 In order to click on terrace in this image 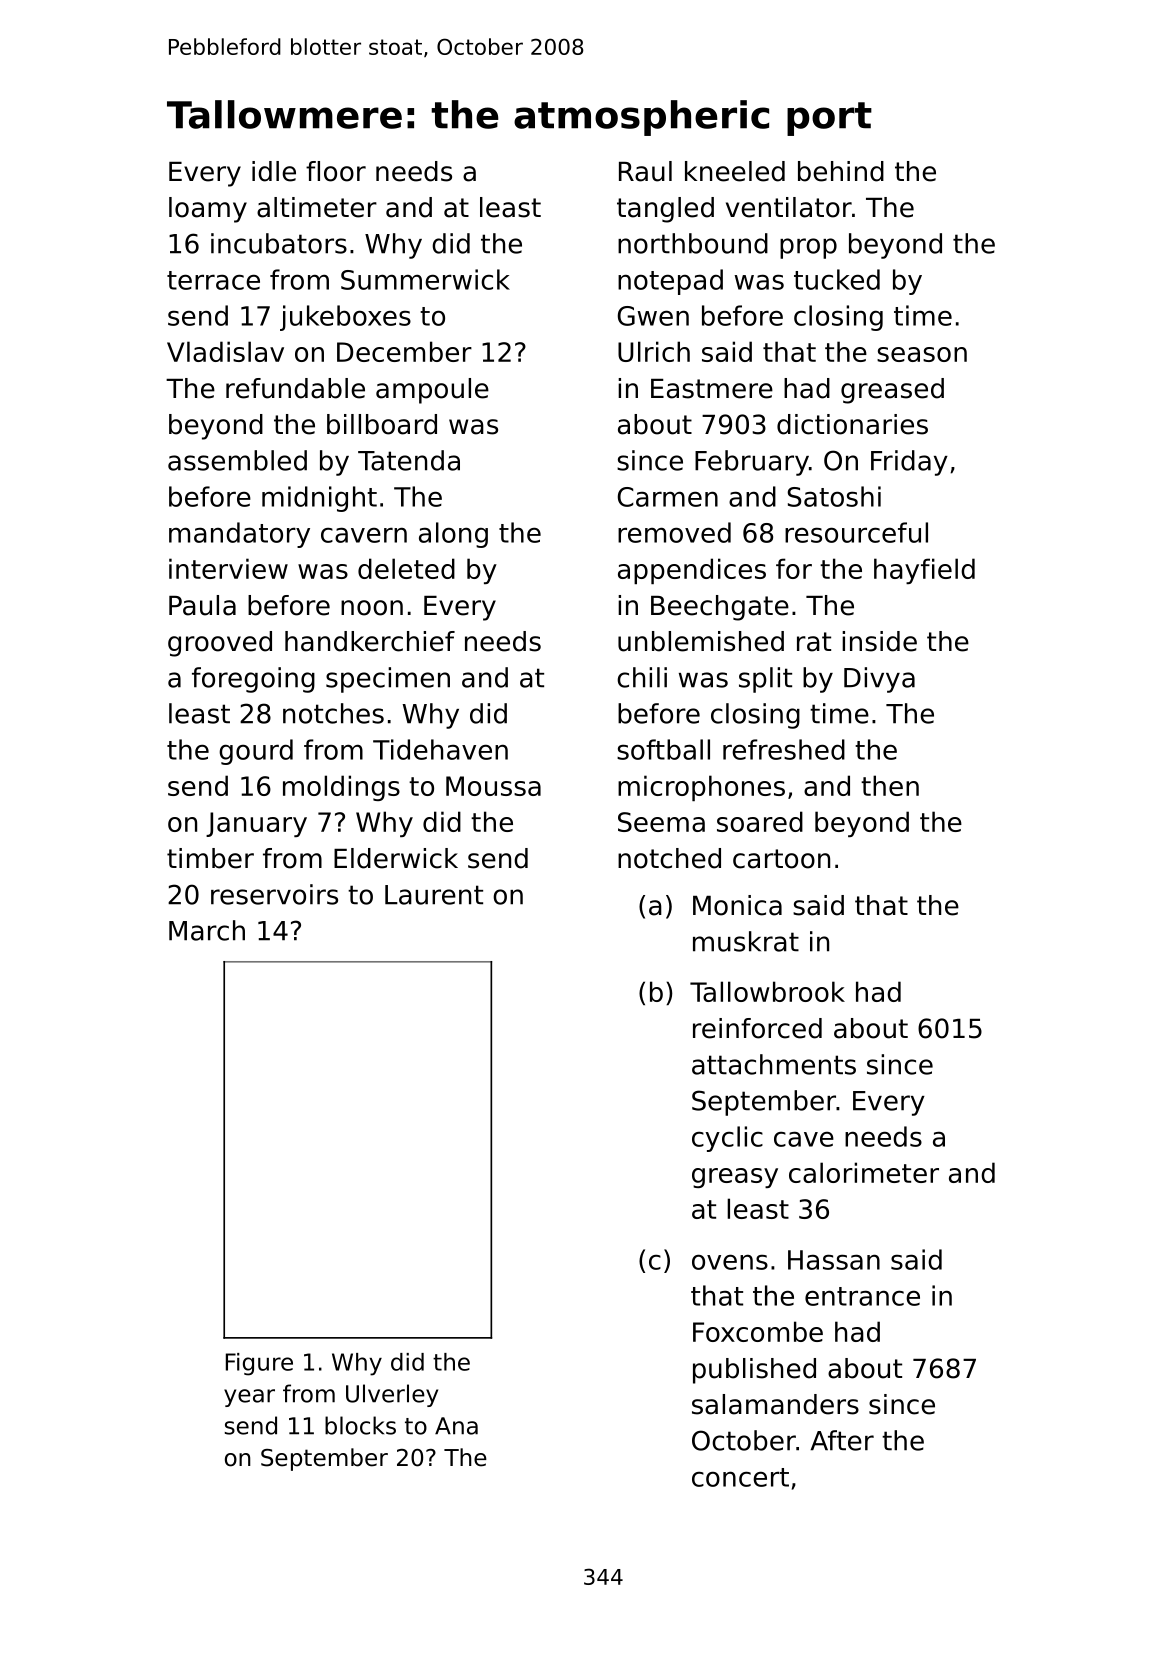, I will do `click(213, 280)`.
